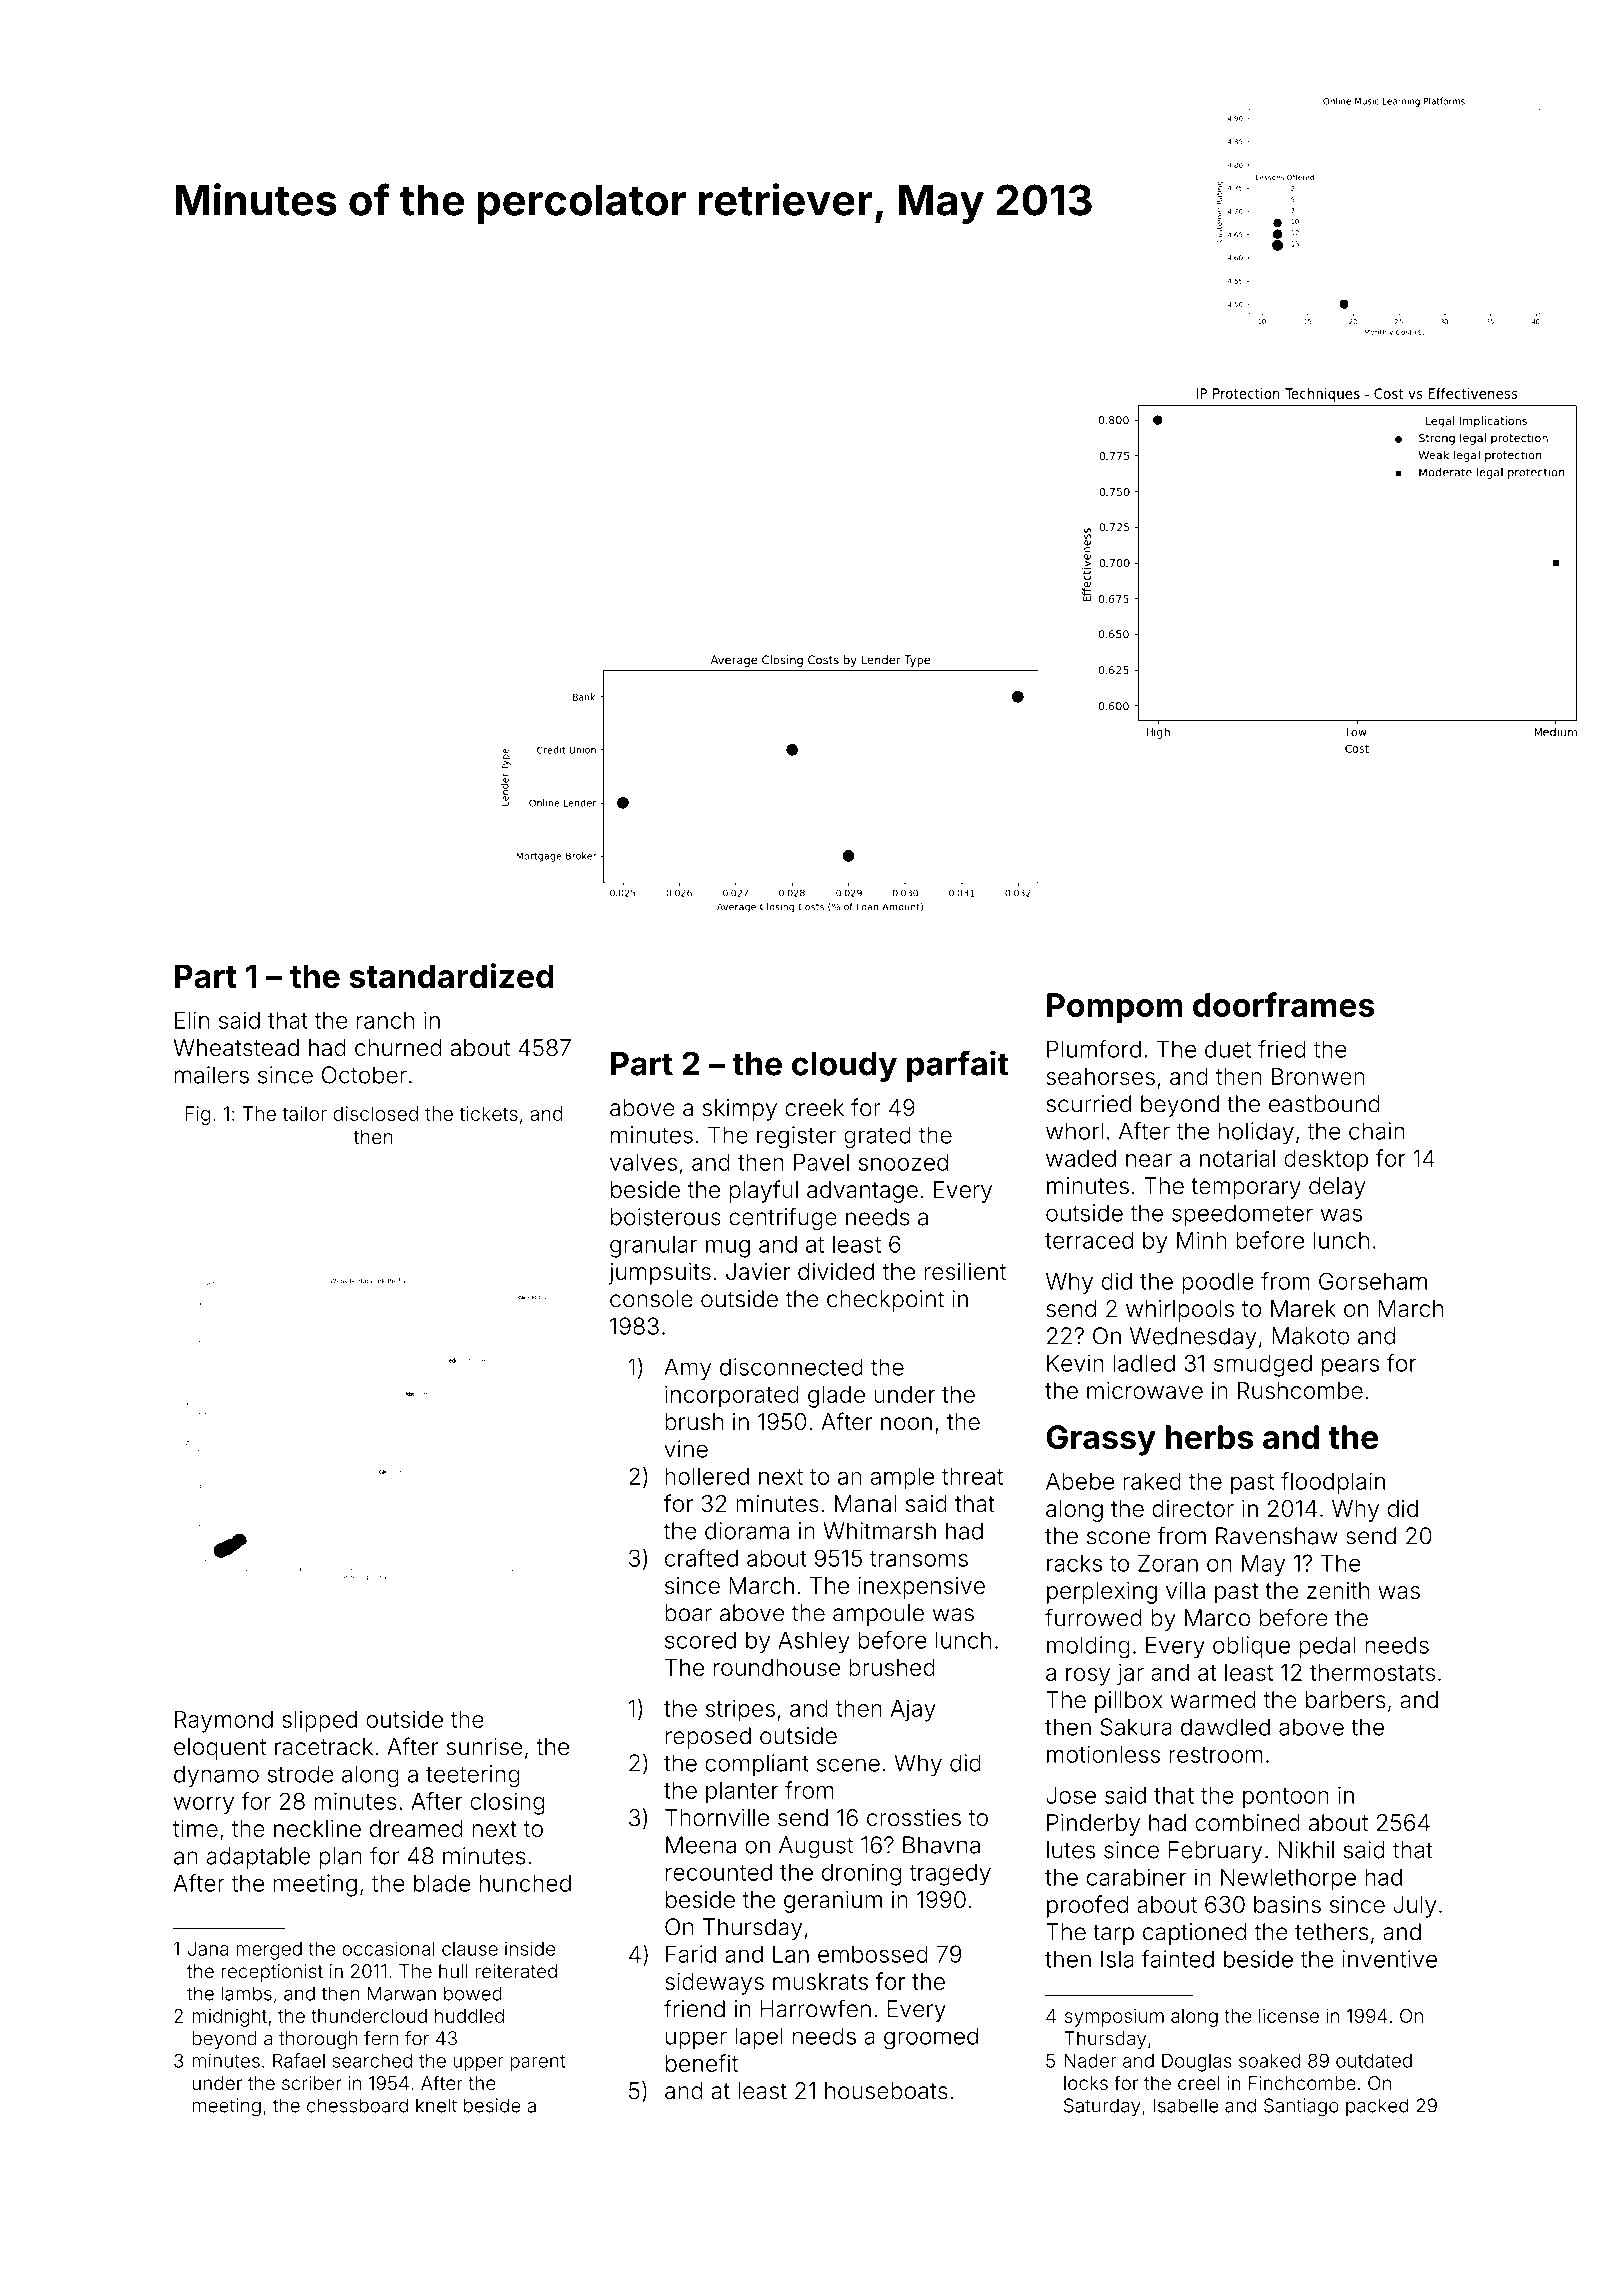  I want to click on lapel, so click(759, 2038).
